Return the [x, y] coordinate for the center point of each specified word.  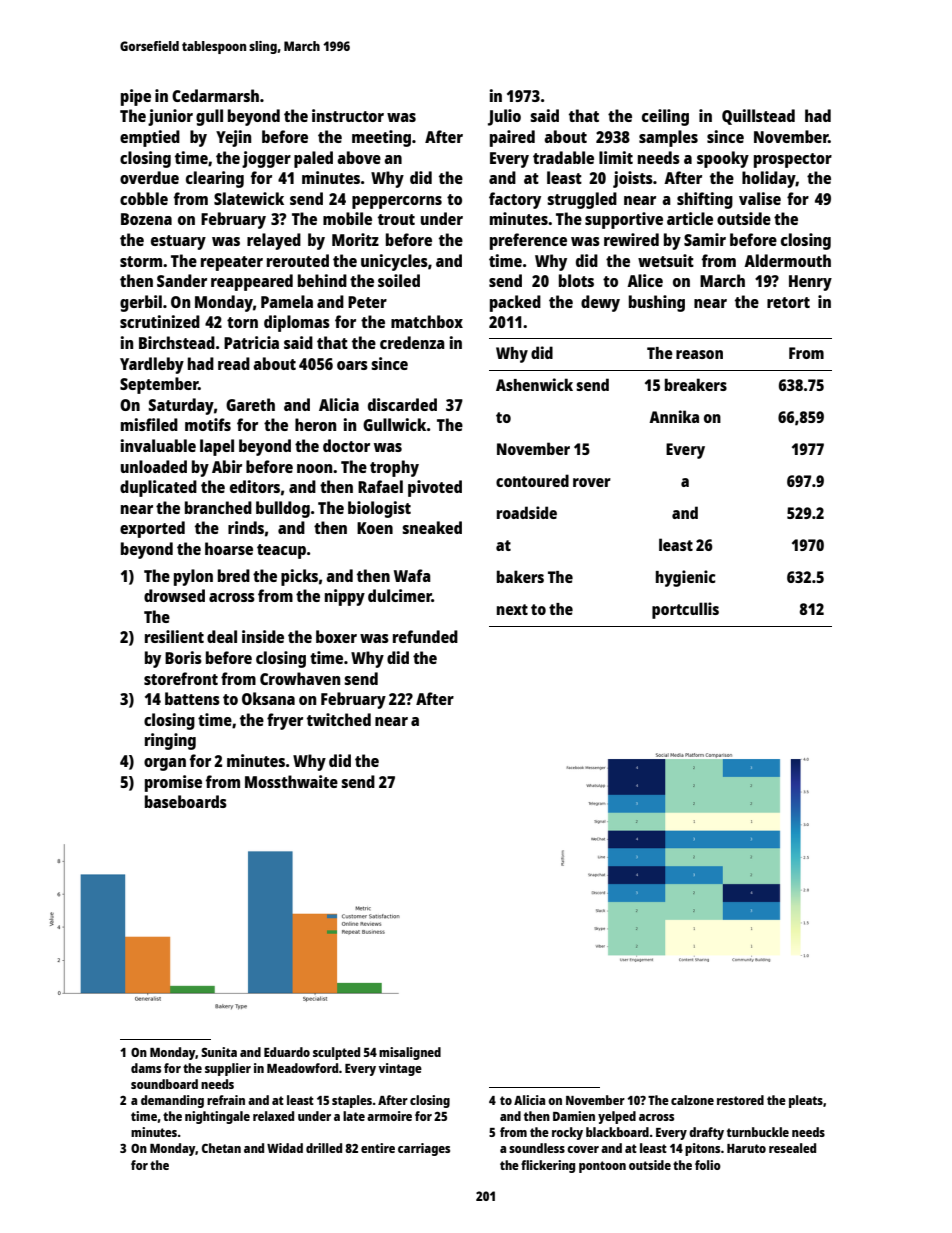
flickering [548, 1166]
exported [152, 529]
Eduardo [287, 1052]
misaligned [410, 1053]
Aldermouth [787, 260]
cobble [144, 198]
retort [788, 302]
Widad [285, 1148]
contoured [532, 480]
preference [528, 241]
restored [740, 1100]
